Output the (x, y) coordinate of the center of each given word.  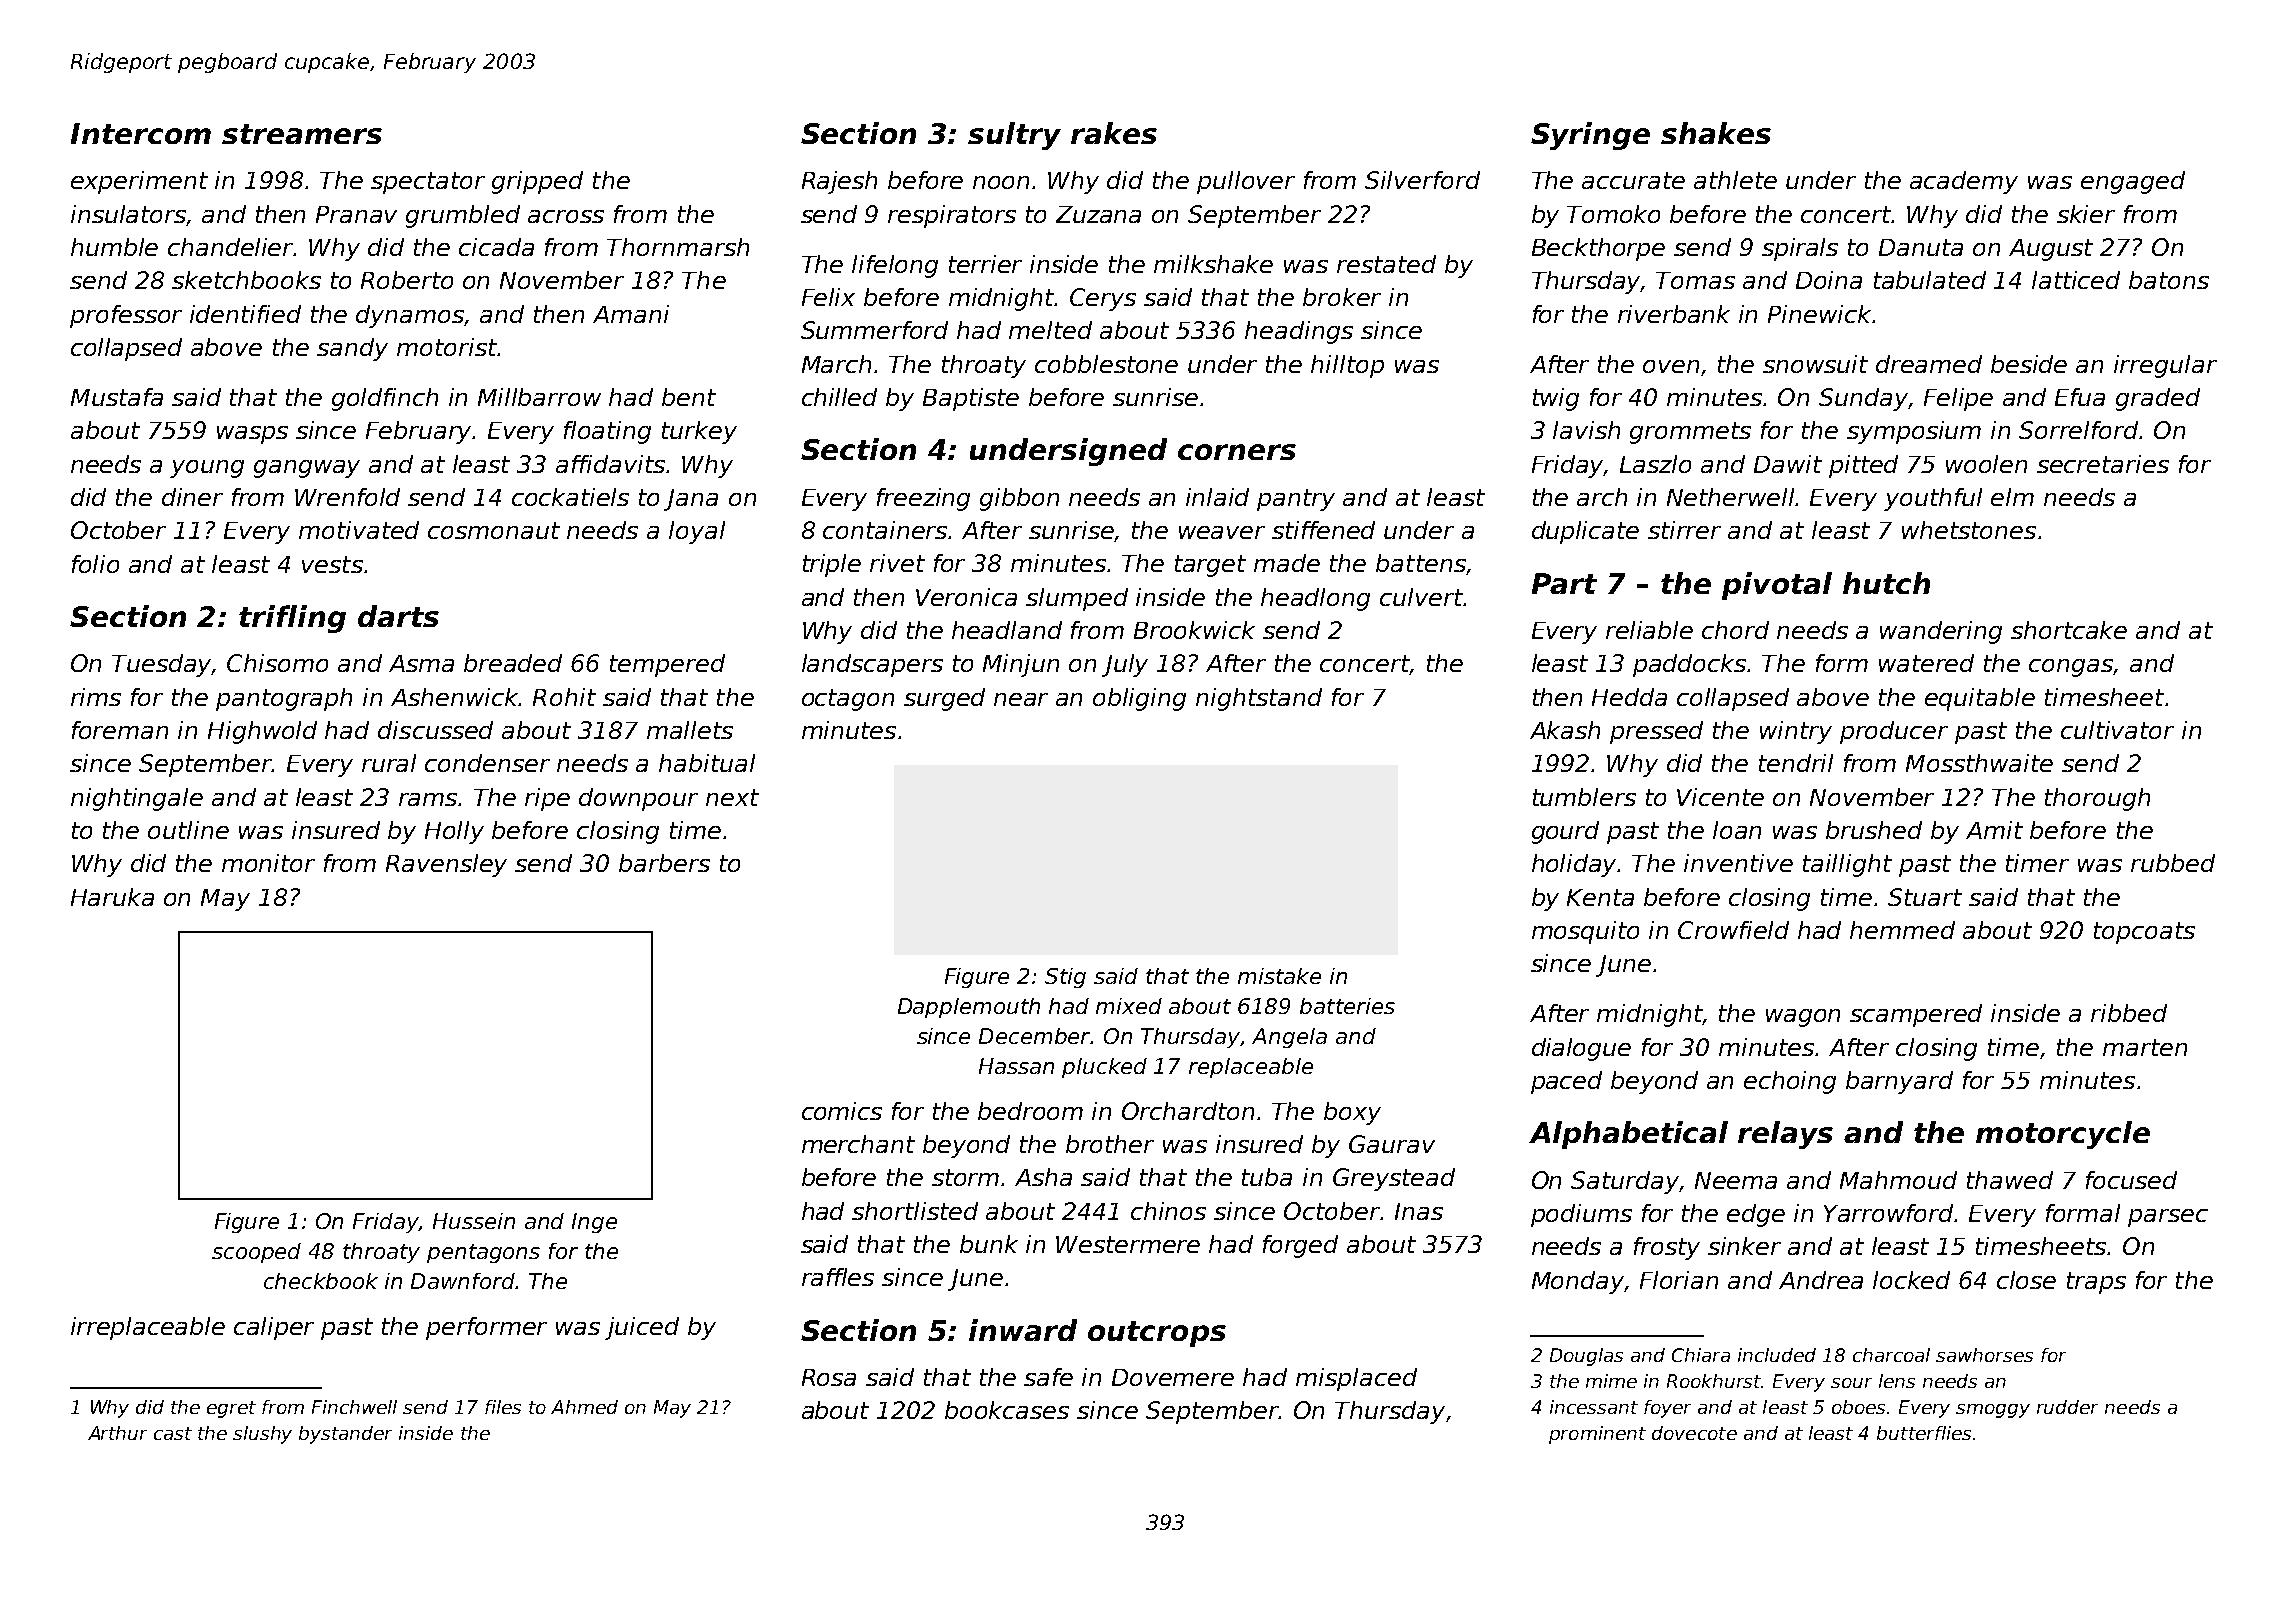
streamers (302, 134)
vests (332, 564)
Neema (1736, 1180)
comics (842, 1111)
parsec (2168, 1218)
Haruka (112, 897)
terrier (985, 264)
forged (1300, 1246)
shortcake (2069, 630)
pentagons (483, 1253)
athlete (1735, 180)
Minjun (1021, 665)
